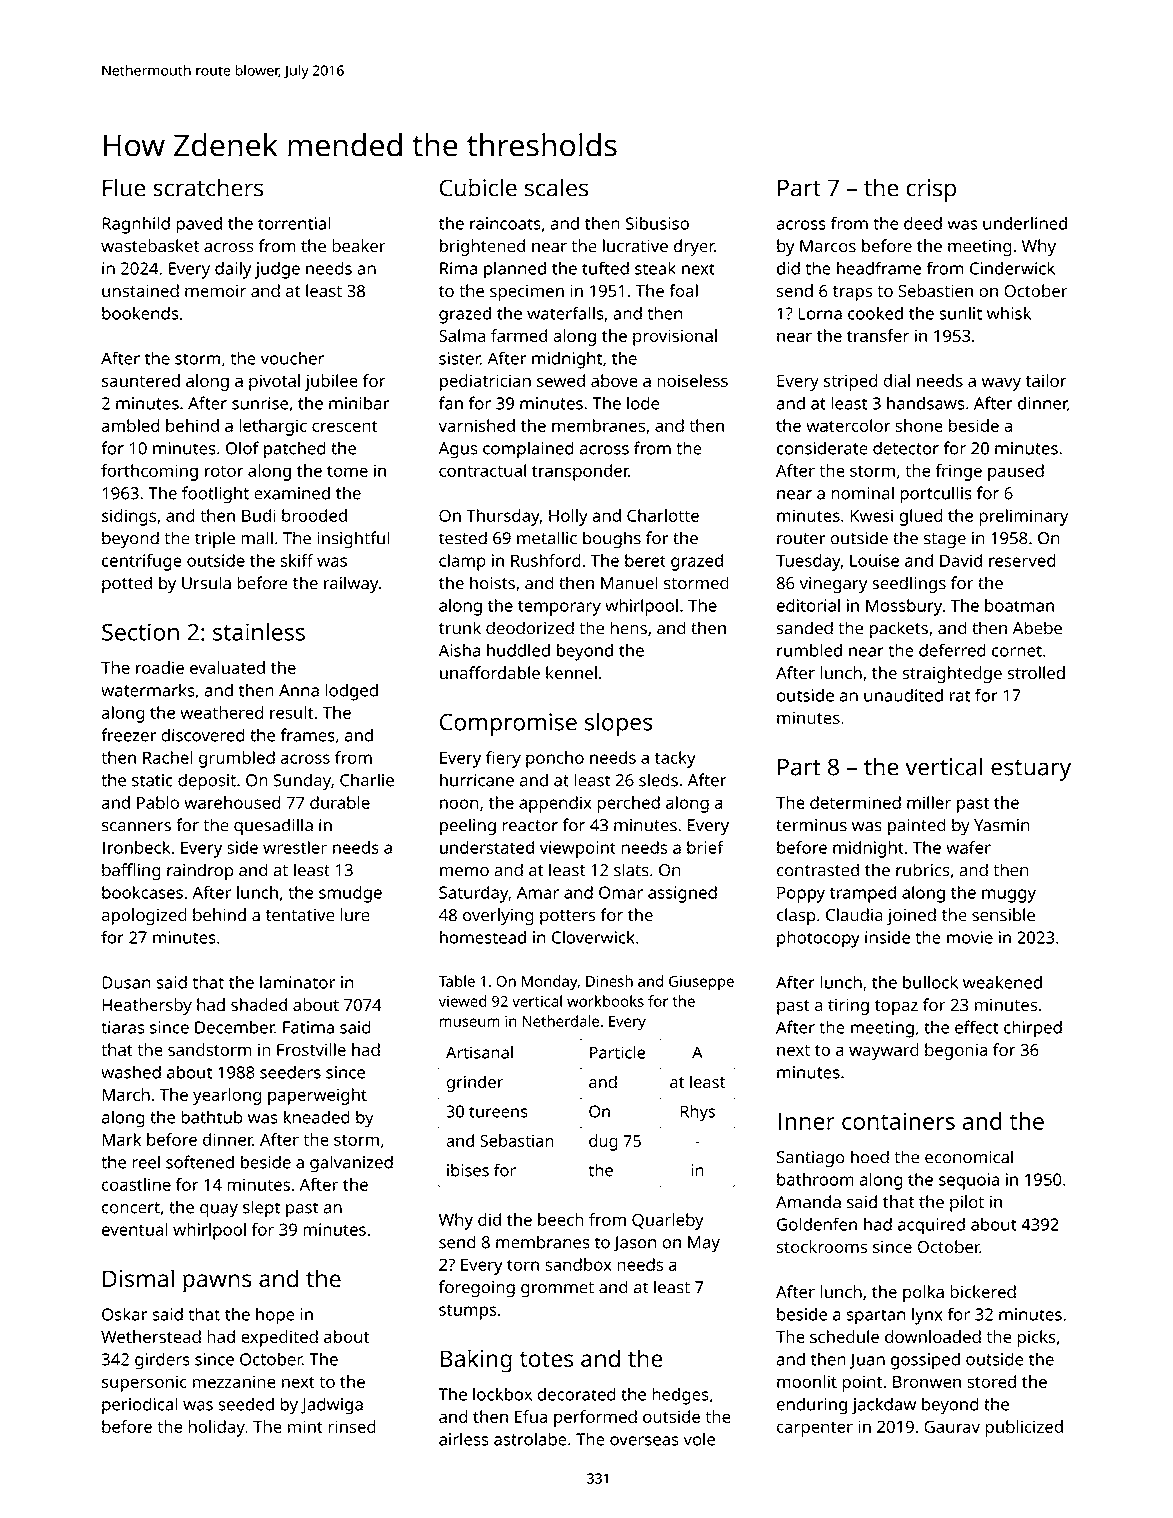 The height and width of the screenshot is (1518, 1173). What do you see at coordinates (227, 667) in the screenshot?
I see `evaluated` at bounding box center [227, 667].
